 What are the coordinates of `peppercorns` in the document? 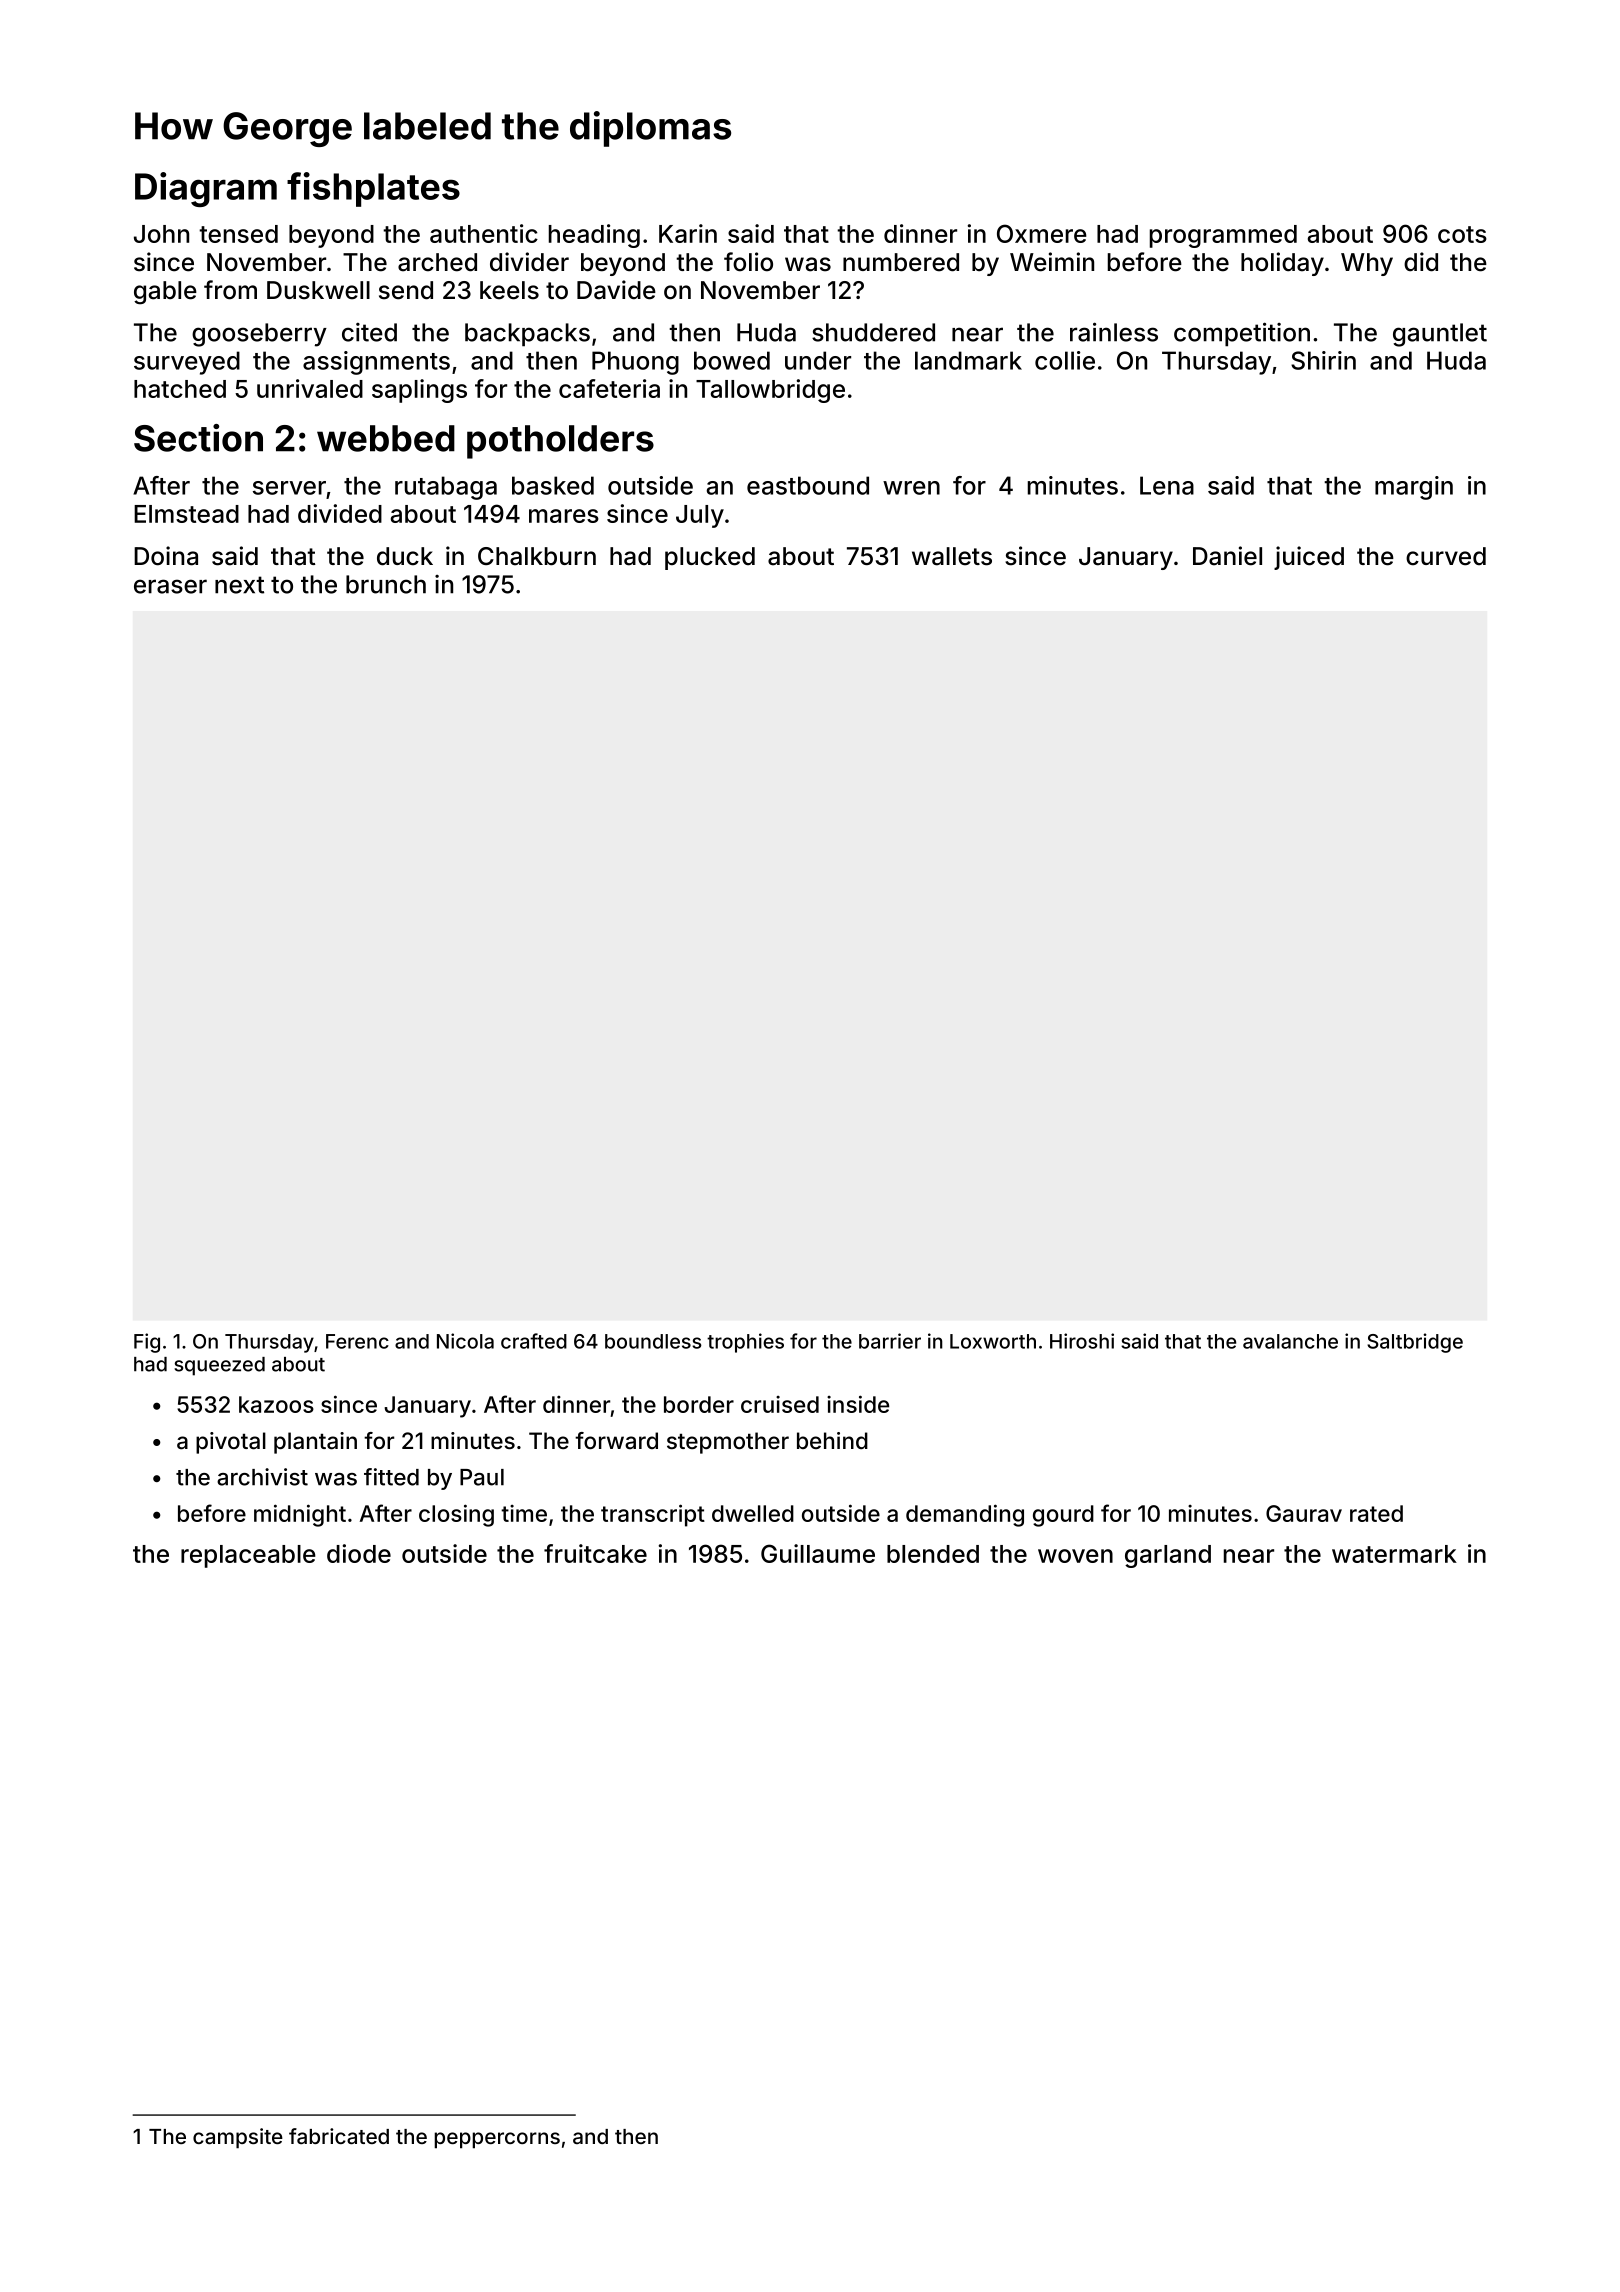 It's located at (497, 2140).
